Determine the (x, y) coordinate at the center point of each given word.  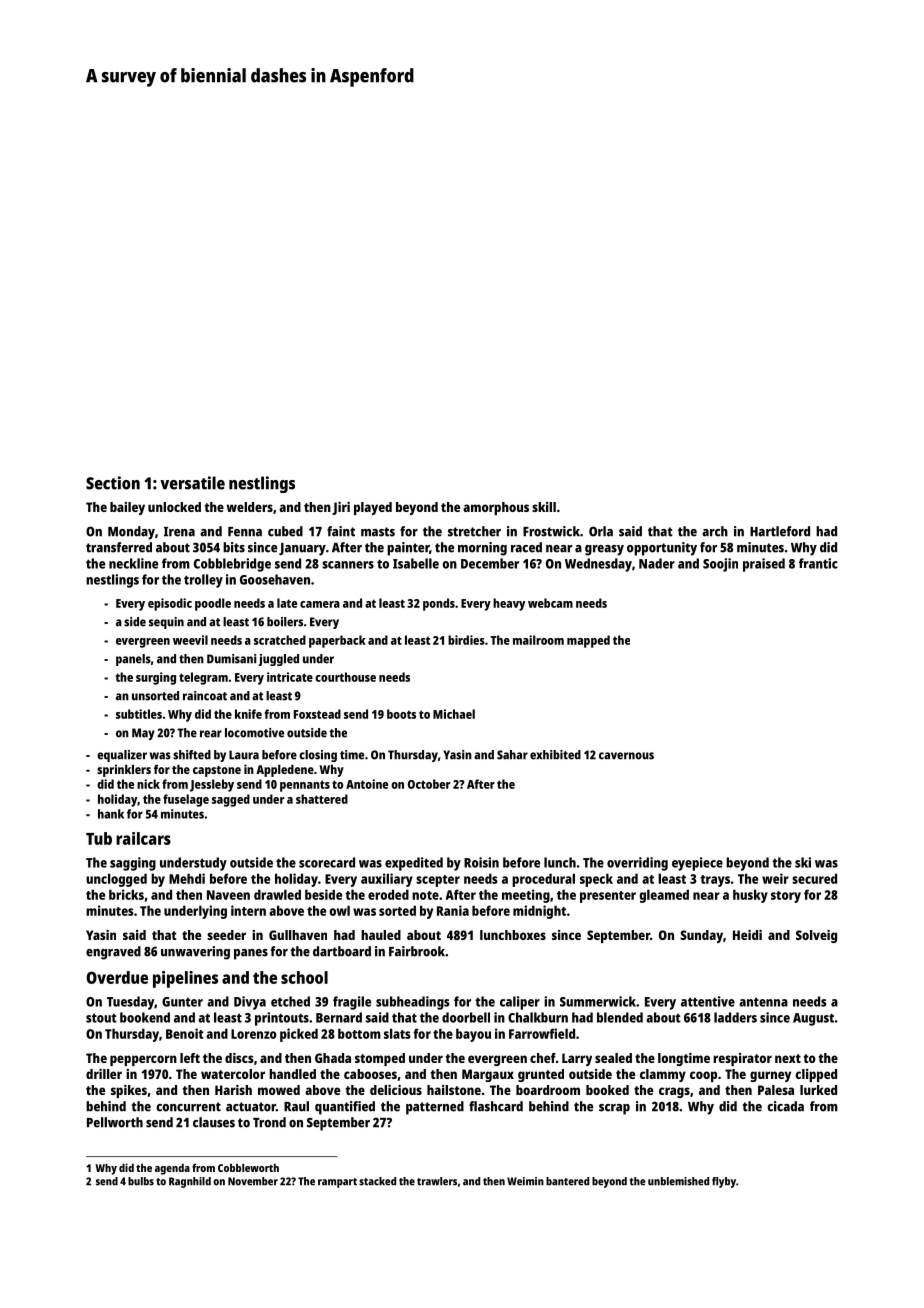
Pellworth (115, 1122)
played (373, 508)
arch (715, 531)
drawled (277, 894)
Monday (131, 533)
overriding (637, 864)
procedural (543, 880)
